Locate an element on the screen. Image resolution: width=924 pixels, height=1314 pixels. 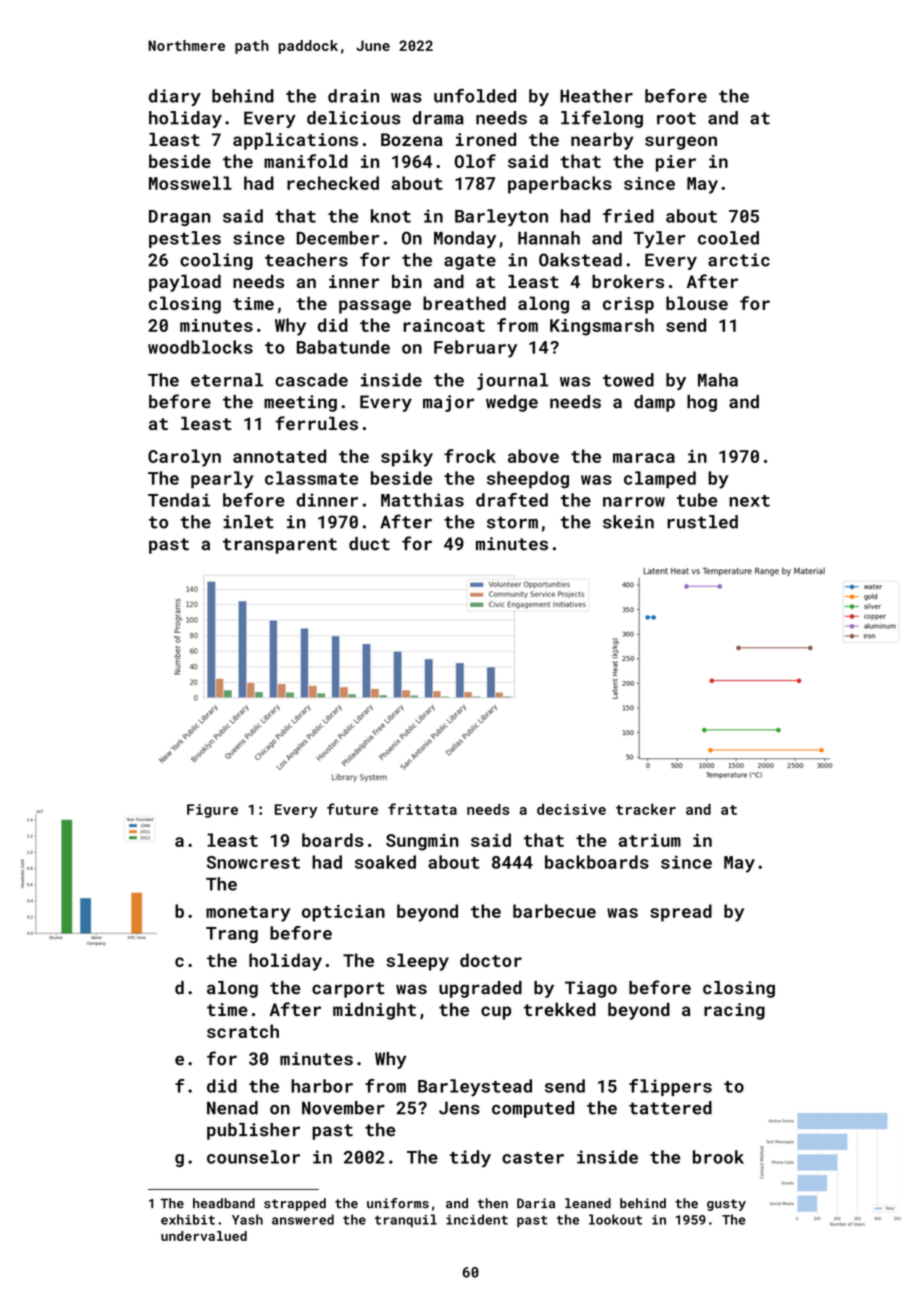
flippers is located at coordinates (670, 1087).
